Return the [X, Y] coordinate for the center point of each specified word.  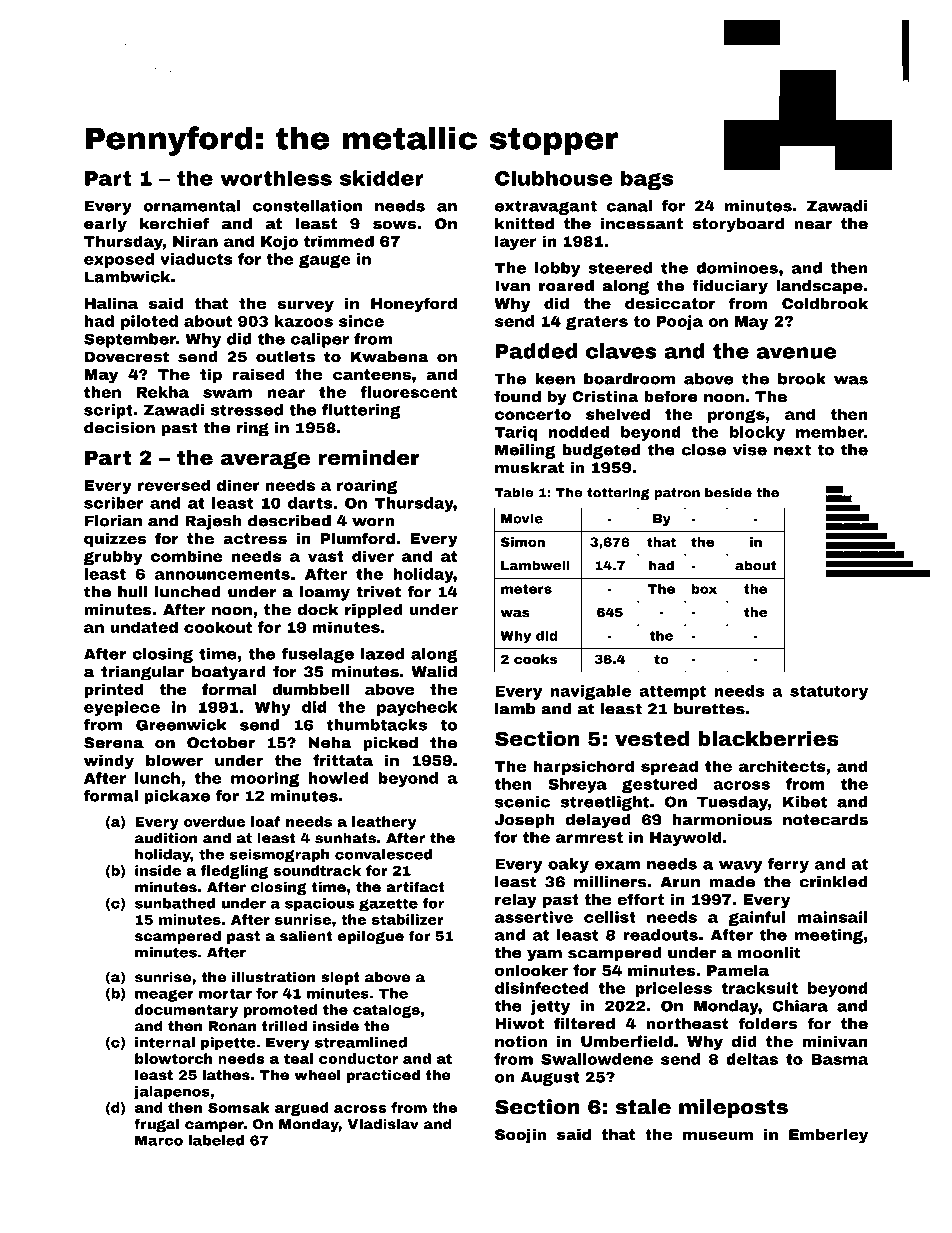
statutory [829, 693]
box [704, 589]
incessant [642, 224]
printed [114, 690]
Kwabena [389, 357]
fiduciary [730, 287]
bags [647, 180]
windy [109, 761]
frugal [157, 1125]
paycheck [417, 708]
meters [526, 589]
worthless [276, 178]
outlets [285, 356]
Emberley [828, 1136]
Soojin [520, 1136]
